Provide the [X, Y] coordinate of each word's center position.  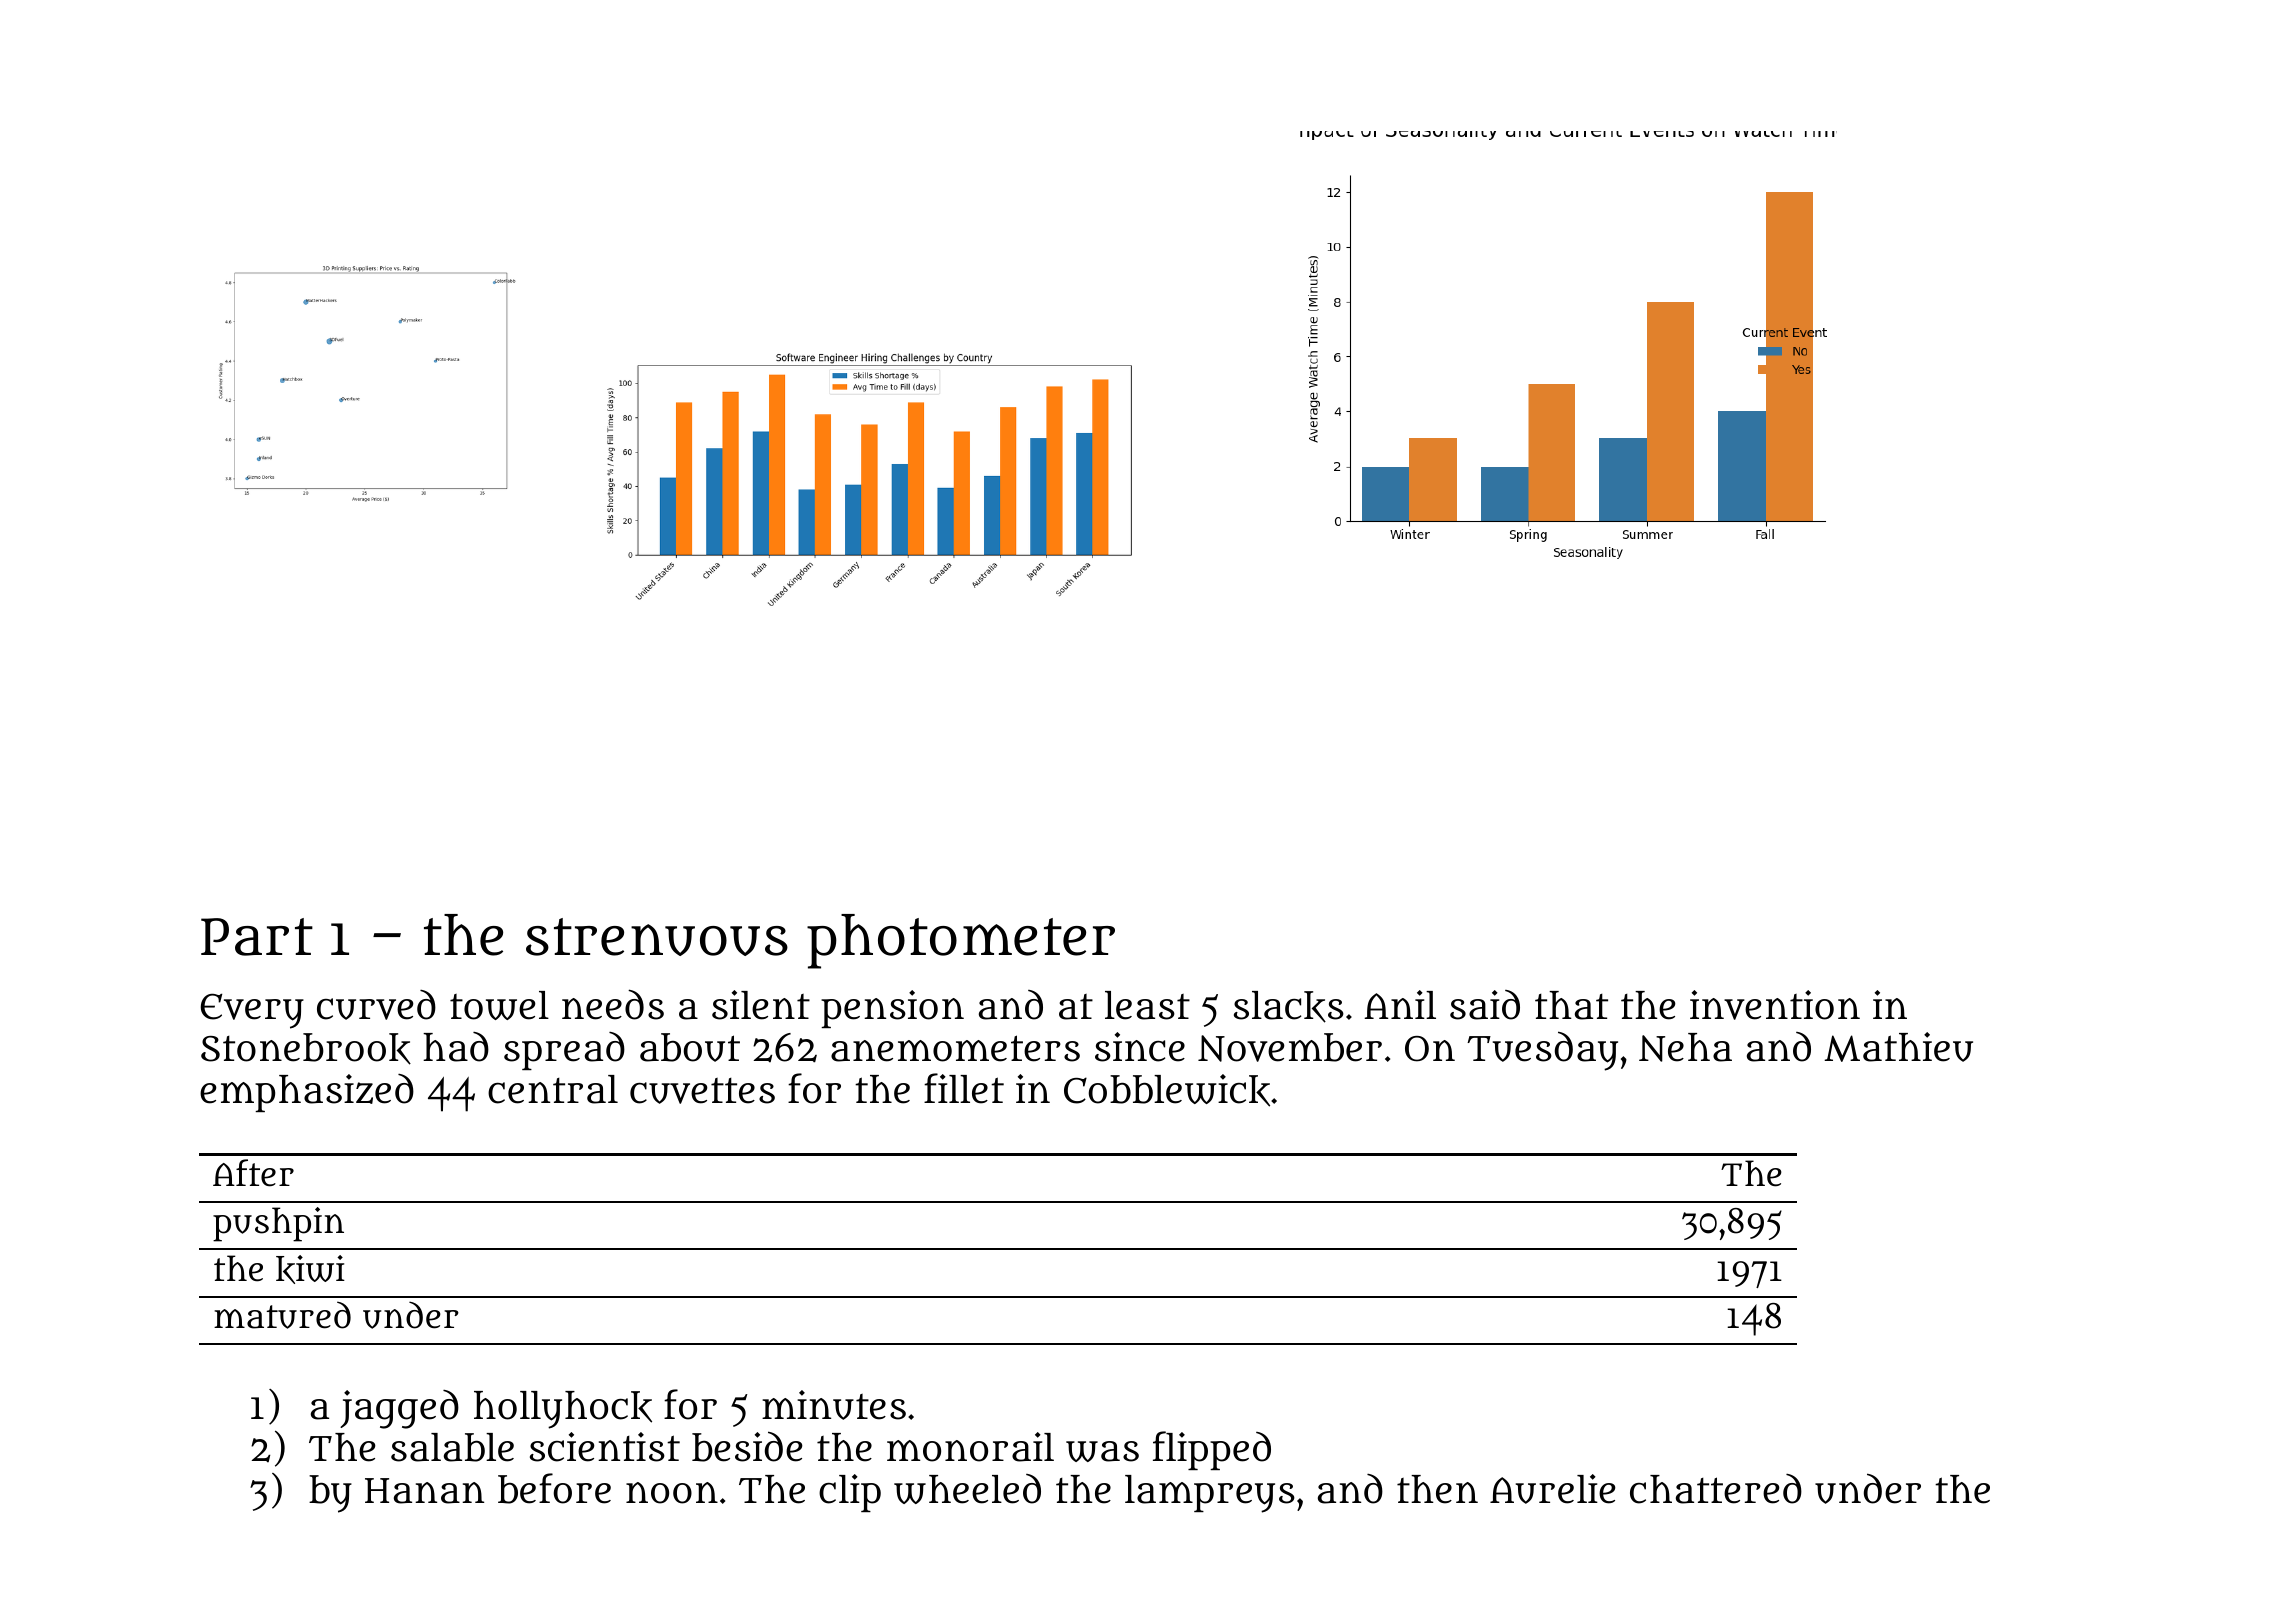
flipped [1212, 1450]
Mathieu [1898, 1047]
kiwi [310, 1269]
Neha [1685, 1047]
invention [1775, 1005]
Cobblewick [1167, 1090]
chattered [1716, 1489]
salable [452, 1447]
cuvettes [702, 1091]
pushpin [278, 1224]
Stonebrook [306, 1049]
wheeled [967, 1489]
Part [257, 937]
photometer [961, 941]
